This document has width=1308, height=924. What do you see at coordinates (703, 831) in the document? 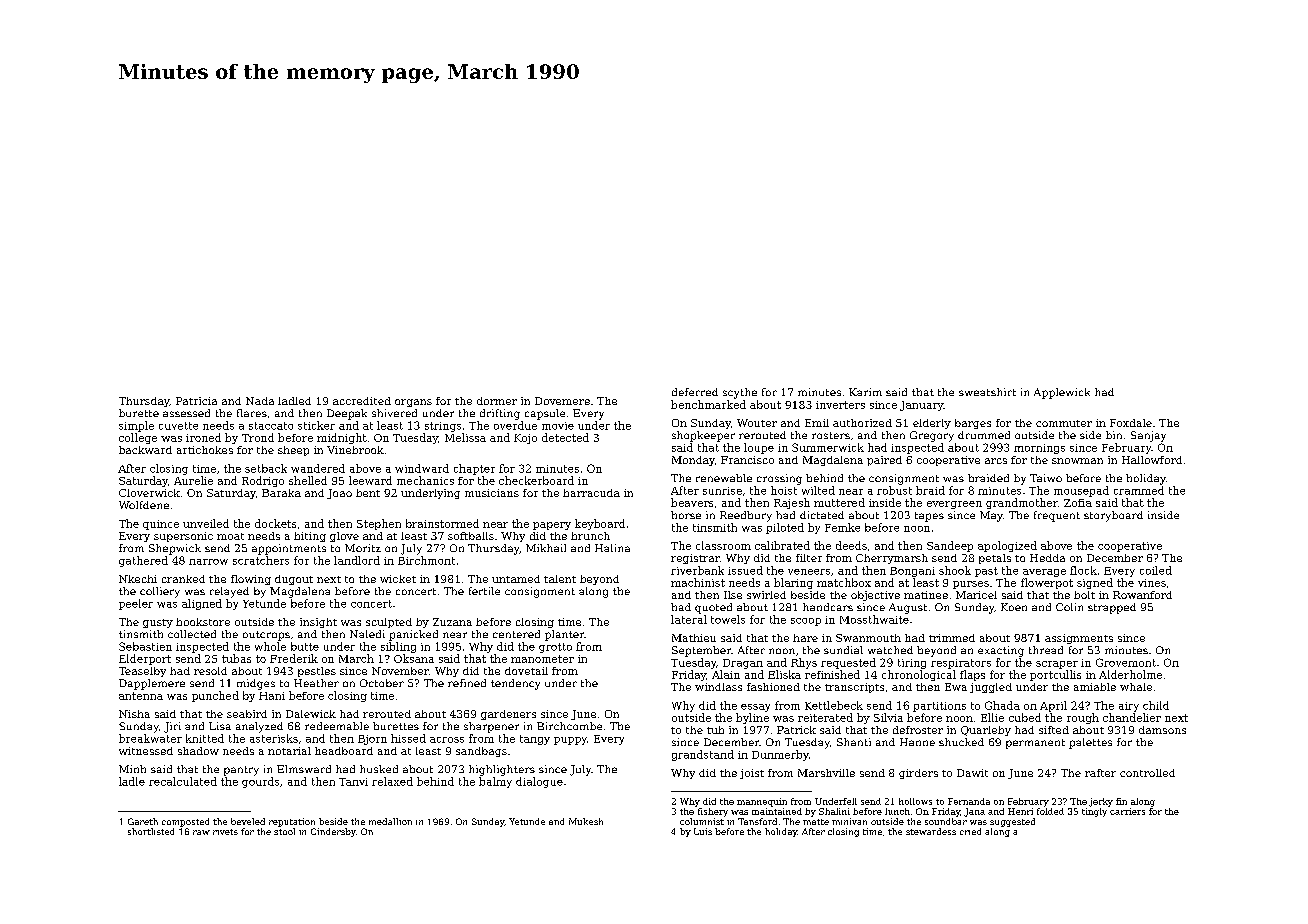
I see `Luis` at bounding box center [703, 831].
